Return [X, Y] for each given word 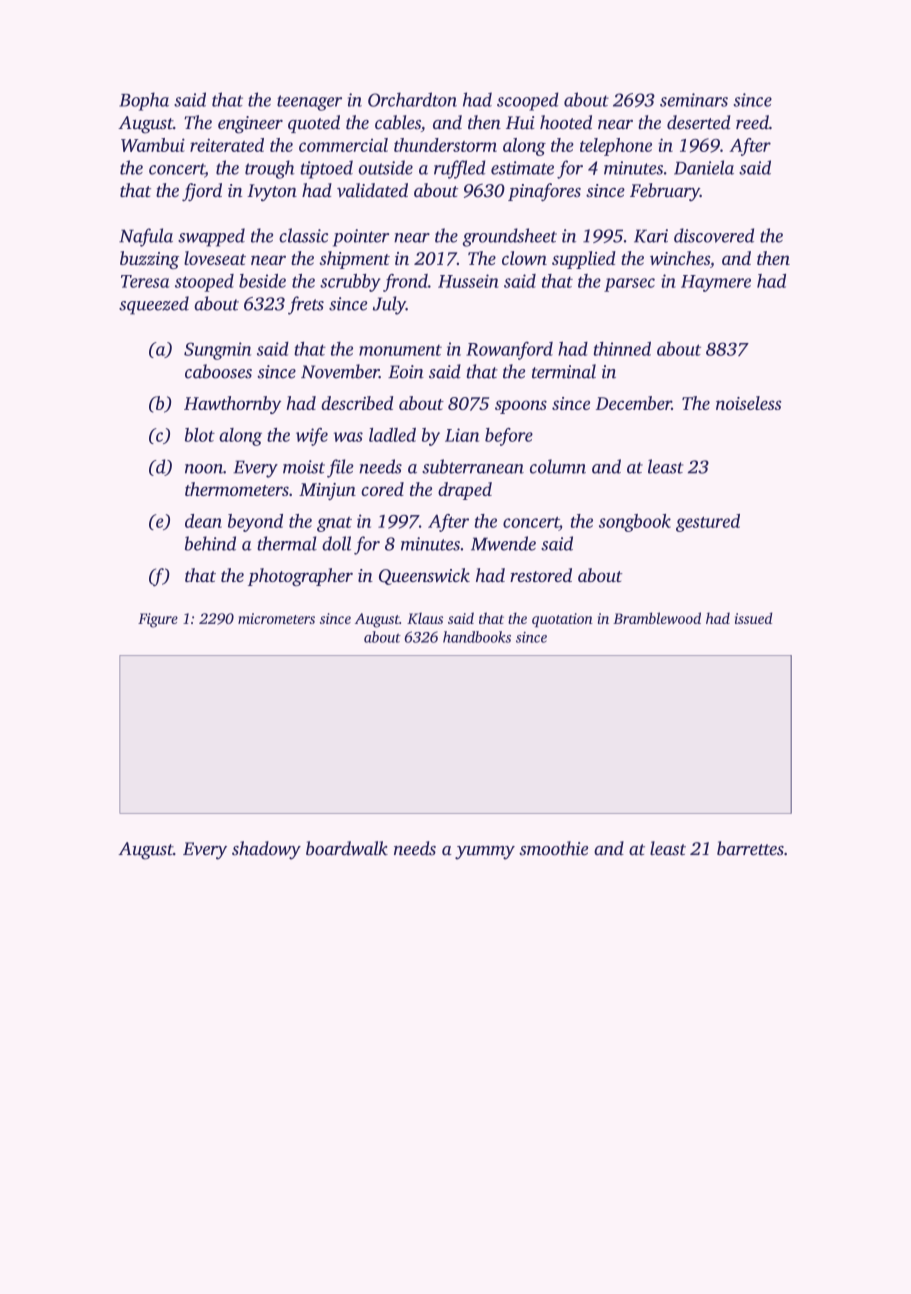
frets [306, 305]
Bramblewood [657, 618]
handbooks [477, 637]
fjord [202, 192]
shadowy [266, 850]
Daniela [704, 167]
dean [203, 521]
